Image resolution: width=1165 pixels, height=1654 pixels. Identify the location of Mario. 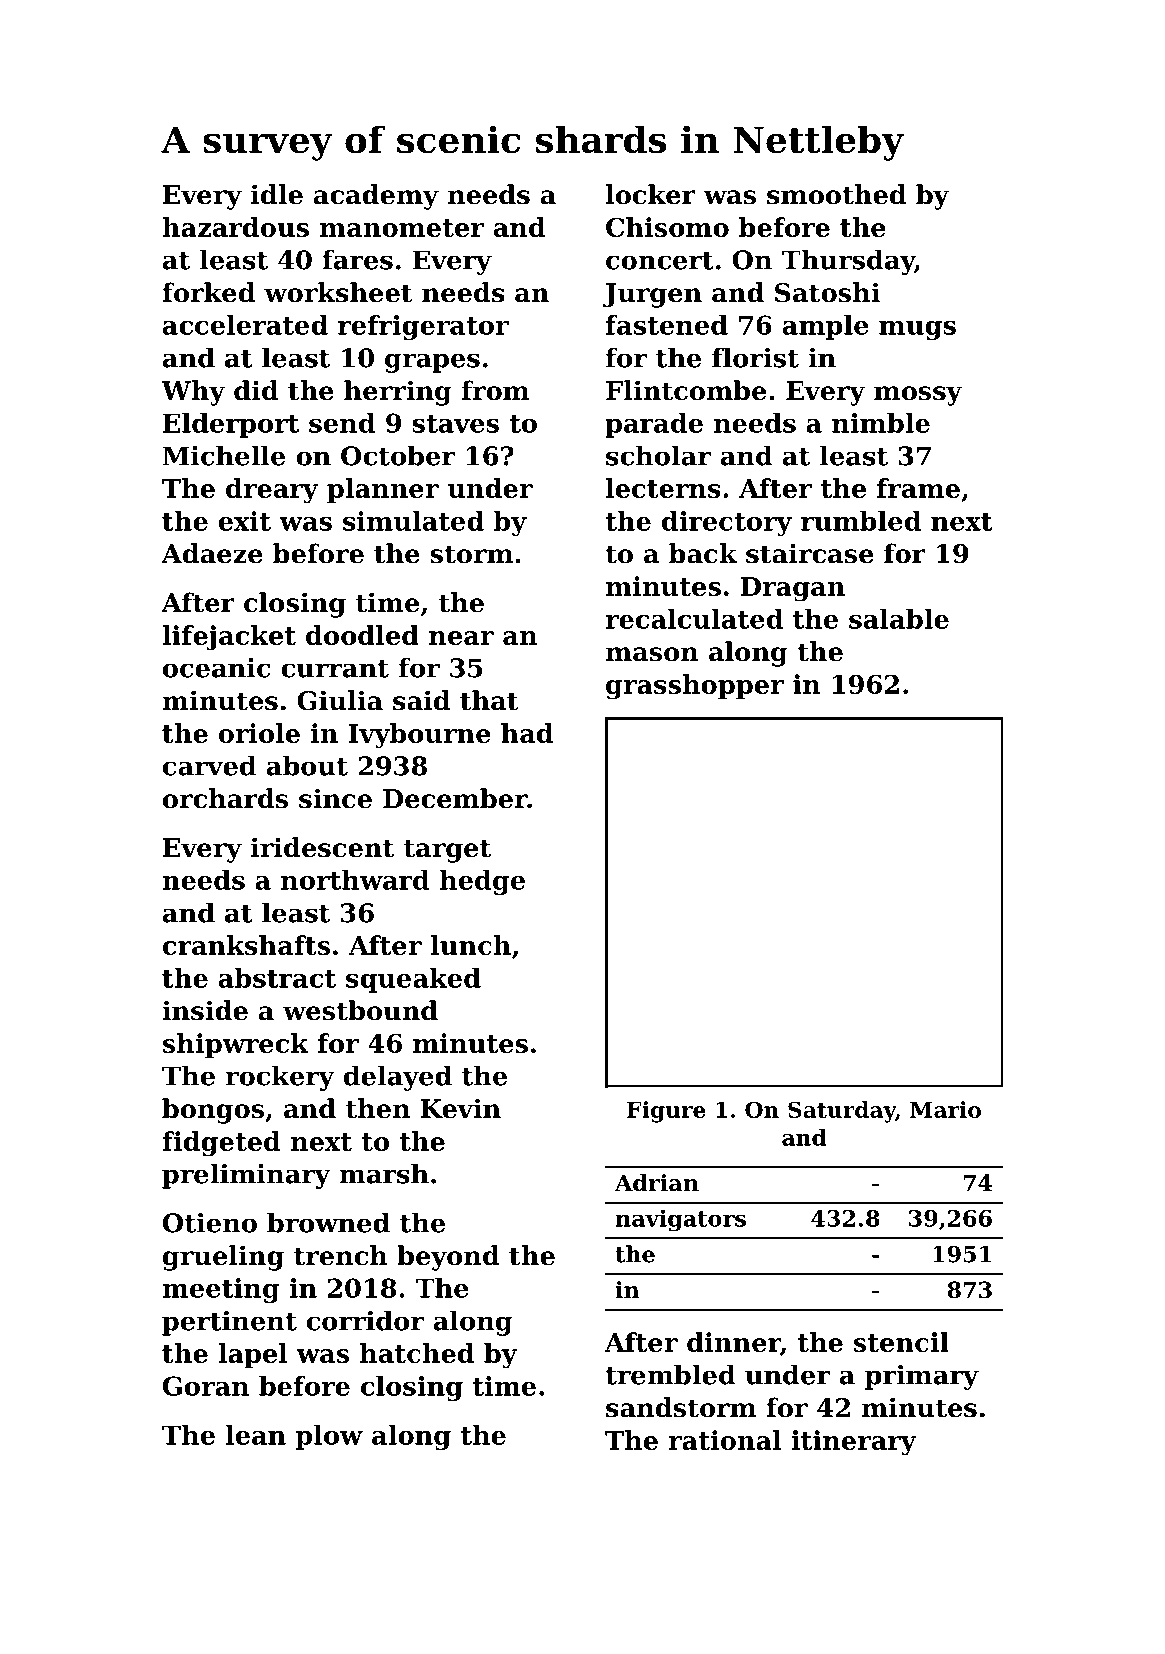
(945, 1109).
